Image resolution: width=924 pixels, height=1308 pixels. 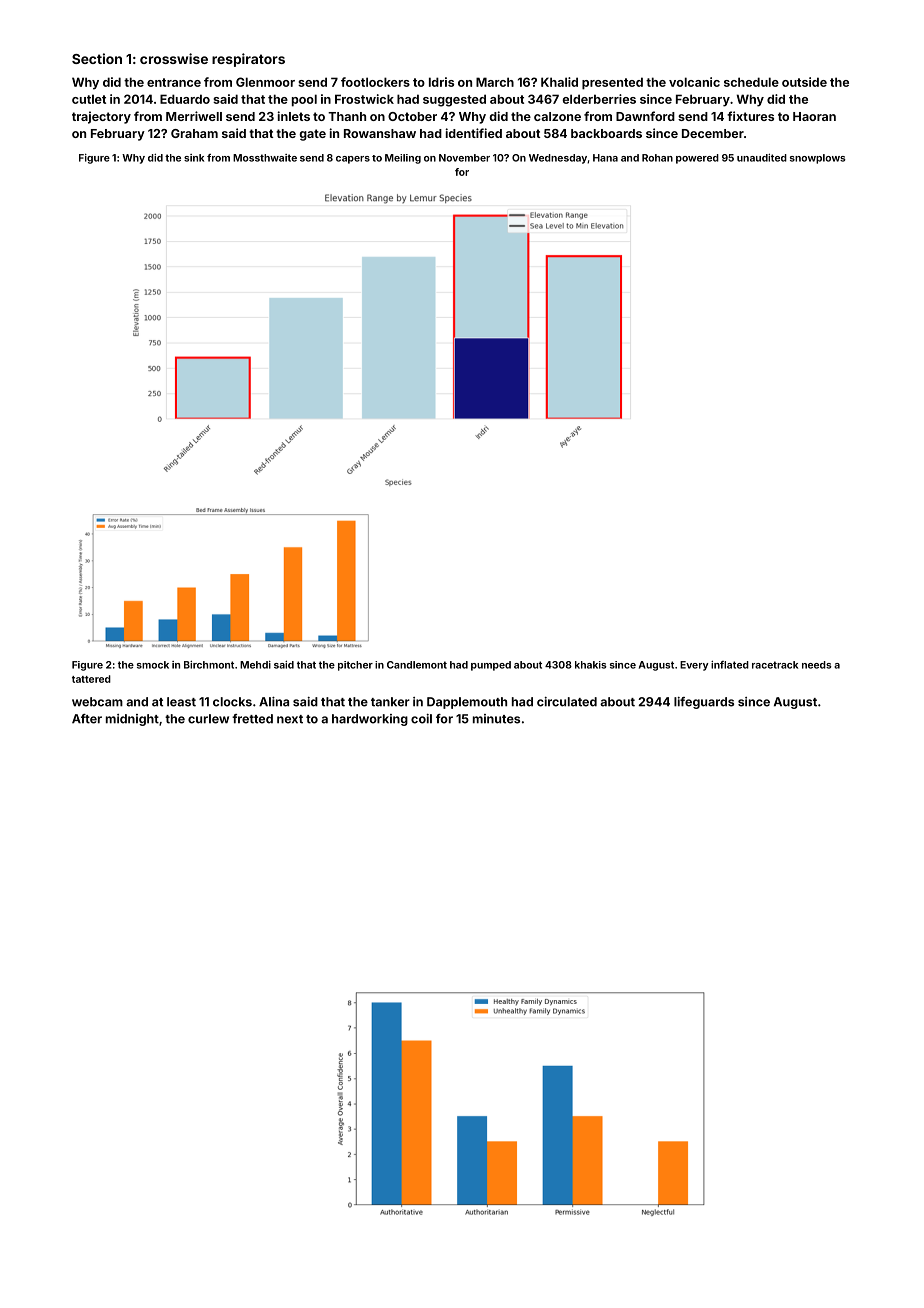 What do you see at coordinates (153, 665) in the image?
I see `smock` at bounding box center [153, 665].
